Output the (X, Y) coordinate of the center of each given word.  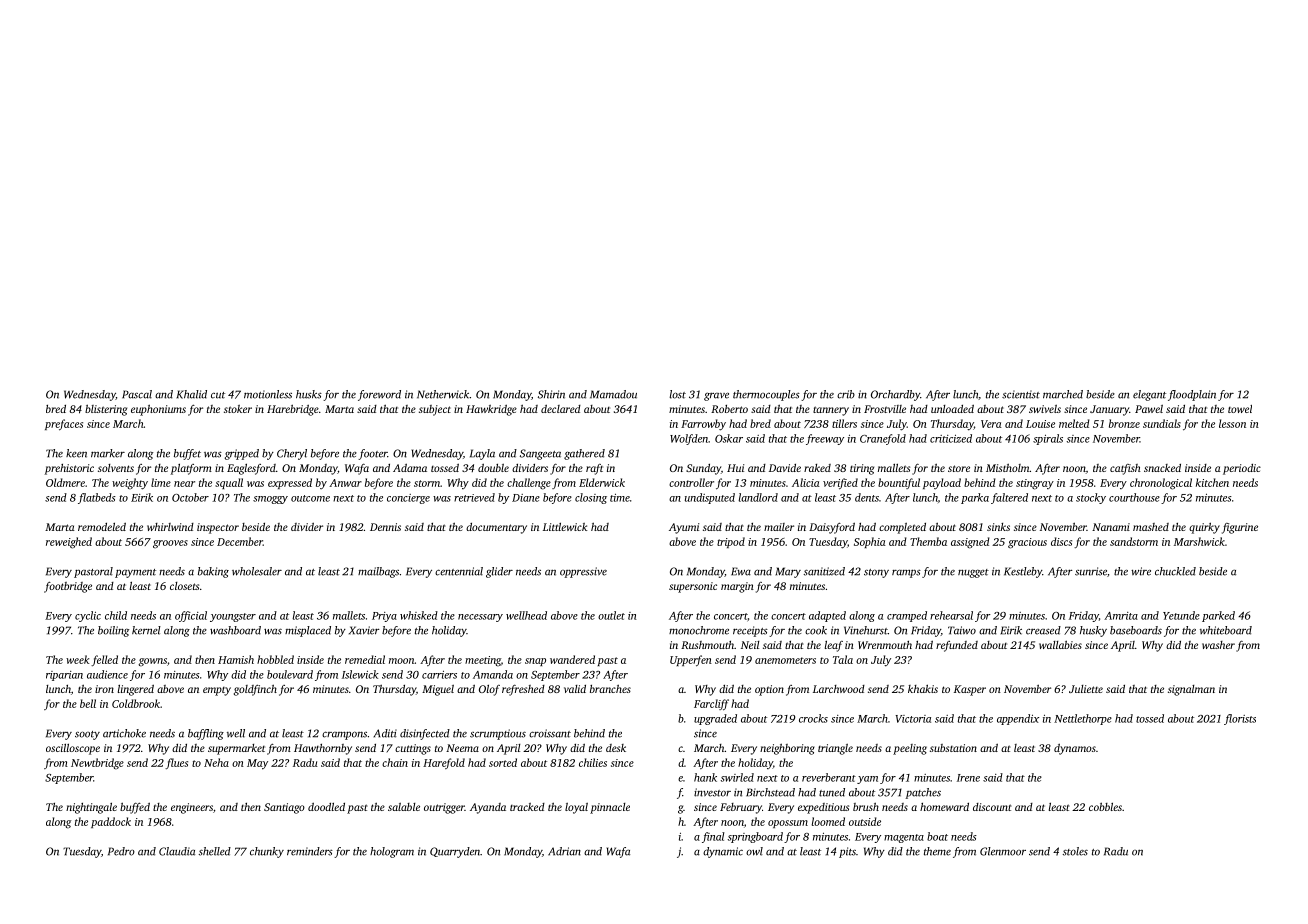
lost (677, 394)
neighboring (787, 749)
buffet (187, 454)
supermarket (236, 749)
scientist (1021, 394)
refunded (957, 646)
